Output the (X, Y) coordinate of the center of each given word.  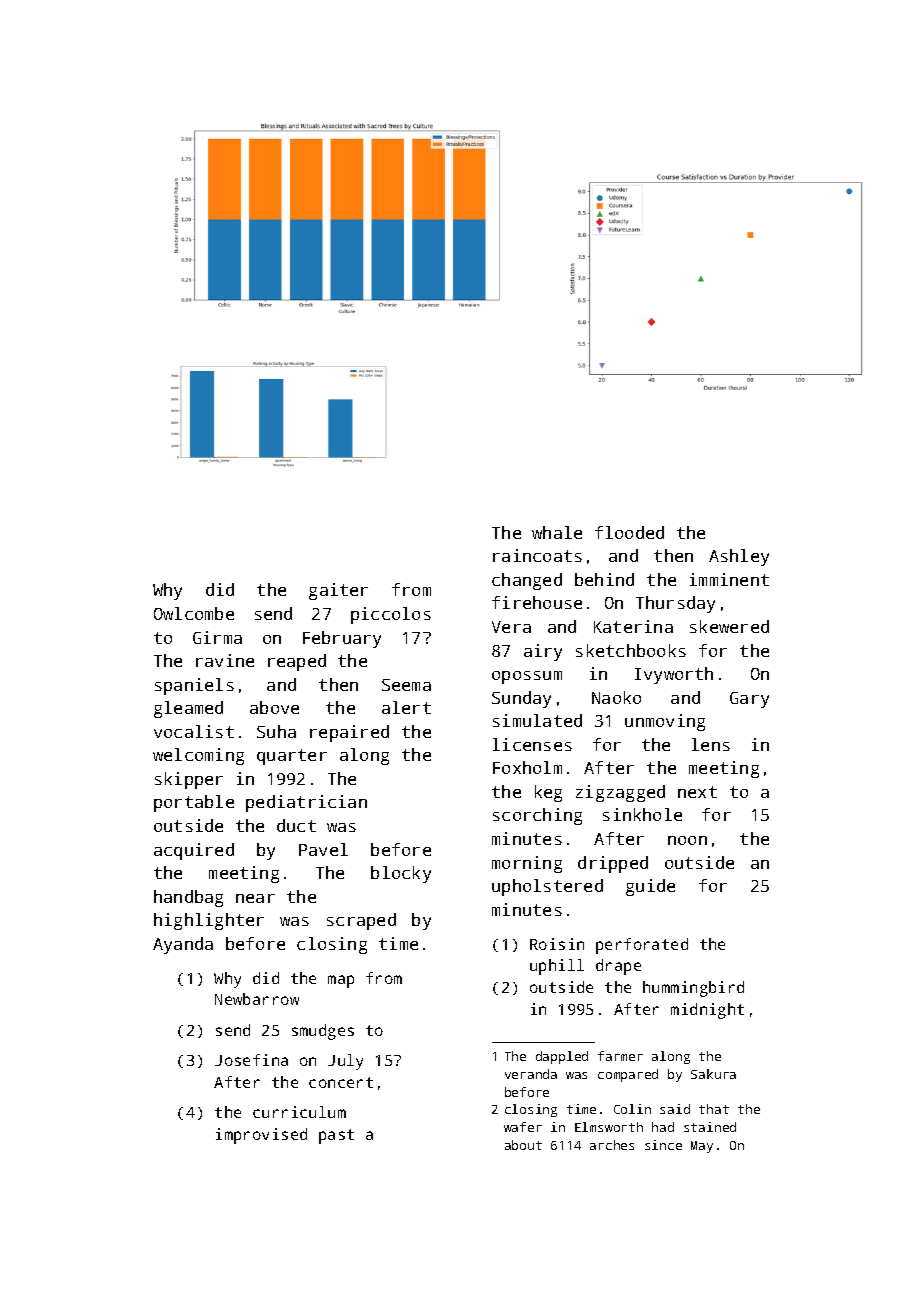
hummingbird (693, 989)
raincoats (537, 555)
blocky (401, 874)
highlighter (209, 921)
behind (604, 579)
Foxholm (527, 767)
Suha (276, 731)
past (336, 1136)
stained (710, 1127)
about (523, 1145)
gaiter (338, 591)
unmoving (665, 722)
